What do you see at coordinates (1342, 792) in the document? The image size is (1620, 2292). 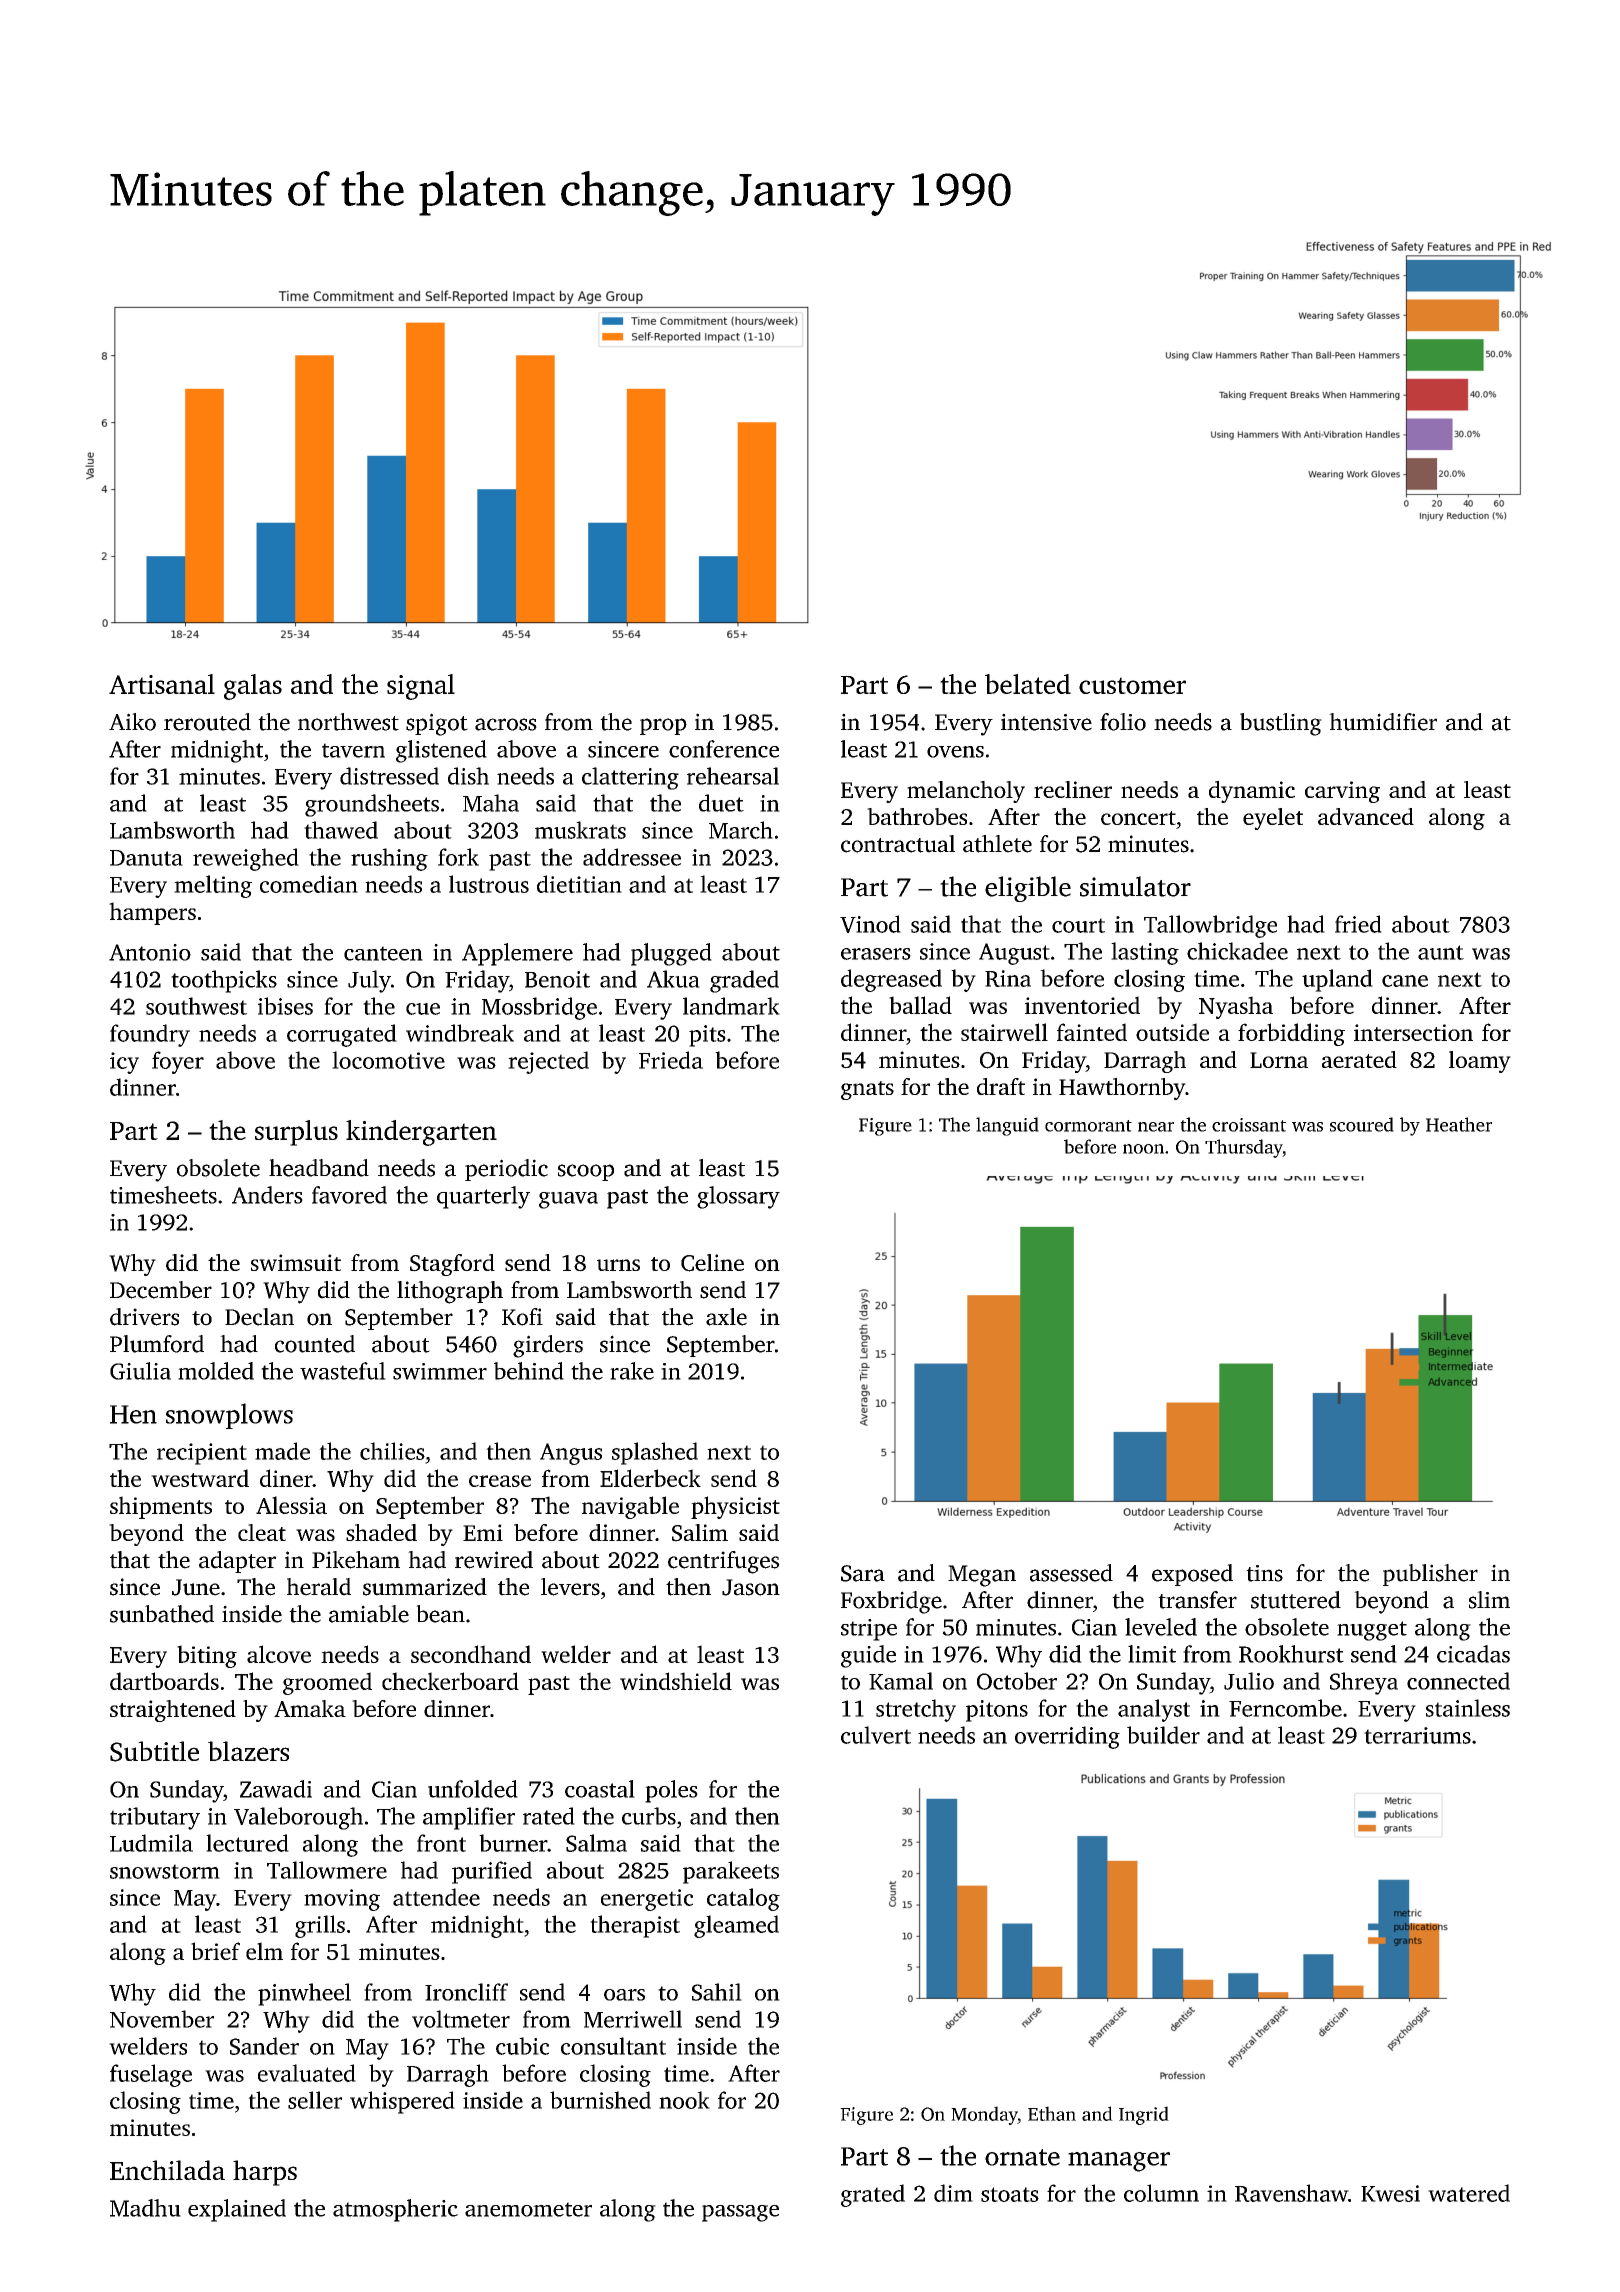 I see `carving` at bounding box center [1342, 792].
